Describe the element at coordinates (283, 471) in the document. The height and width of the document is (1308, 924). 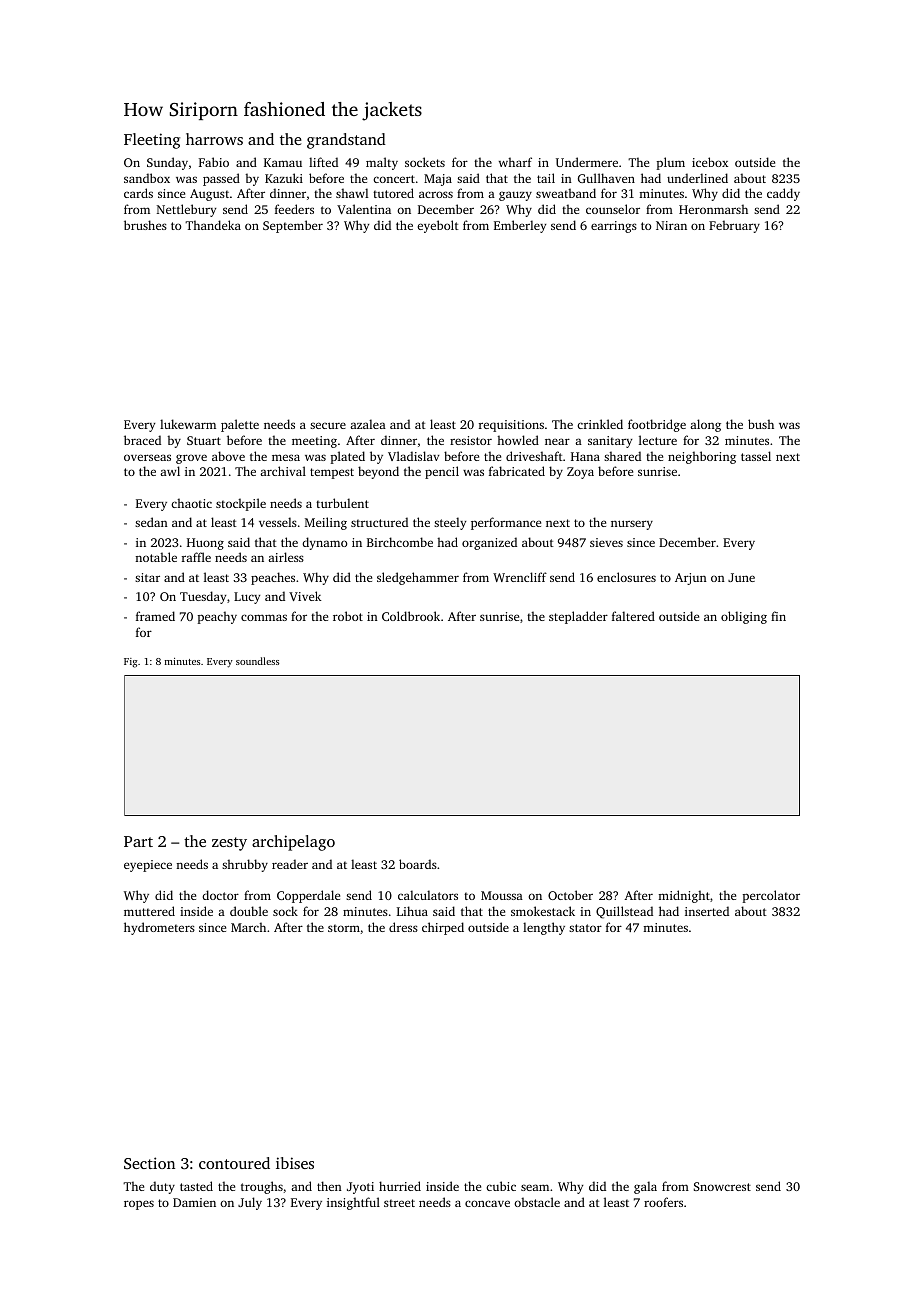
I see `archival` at that location.
